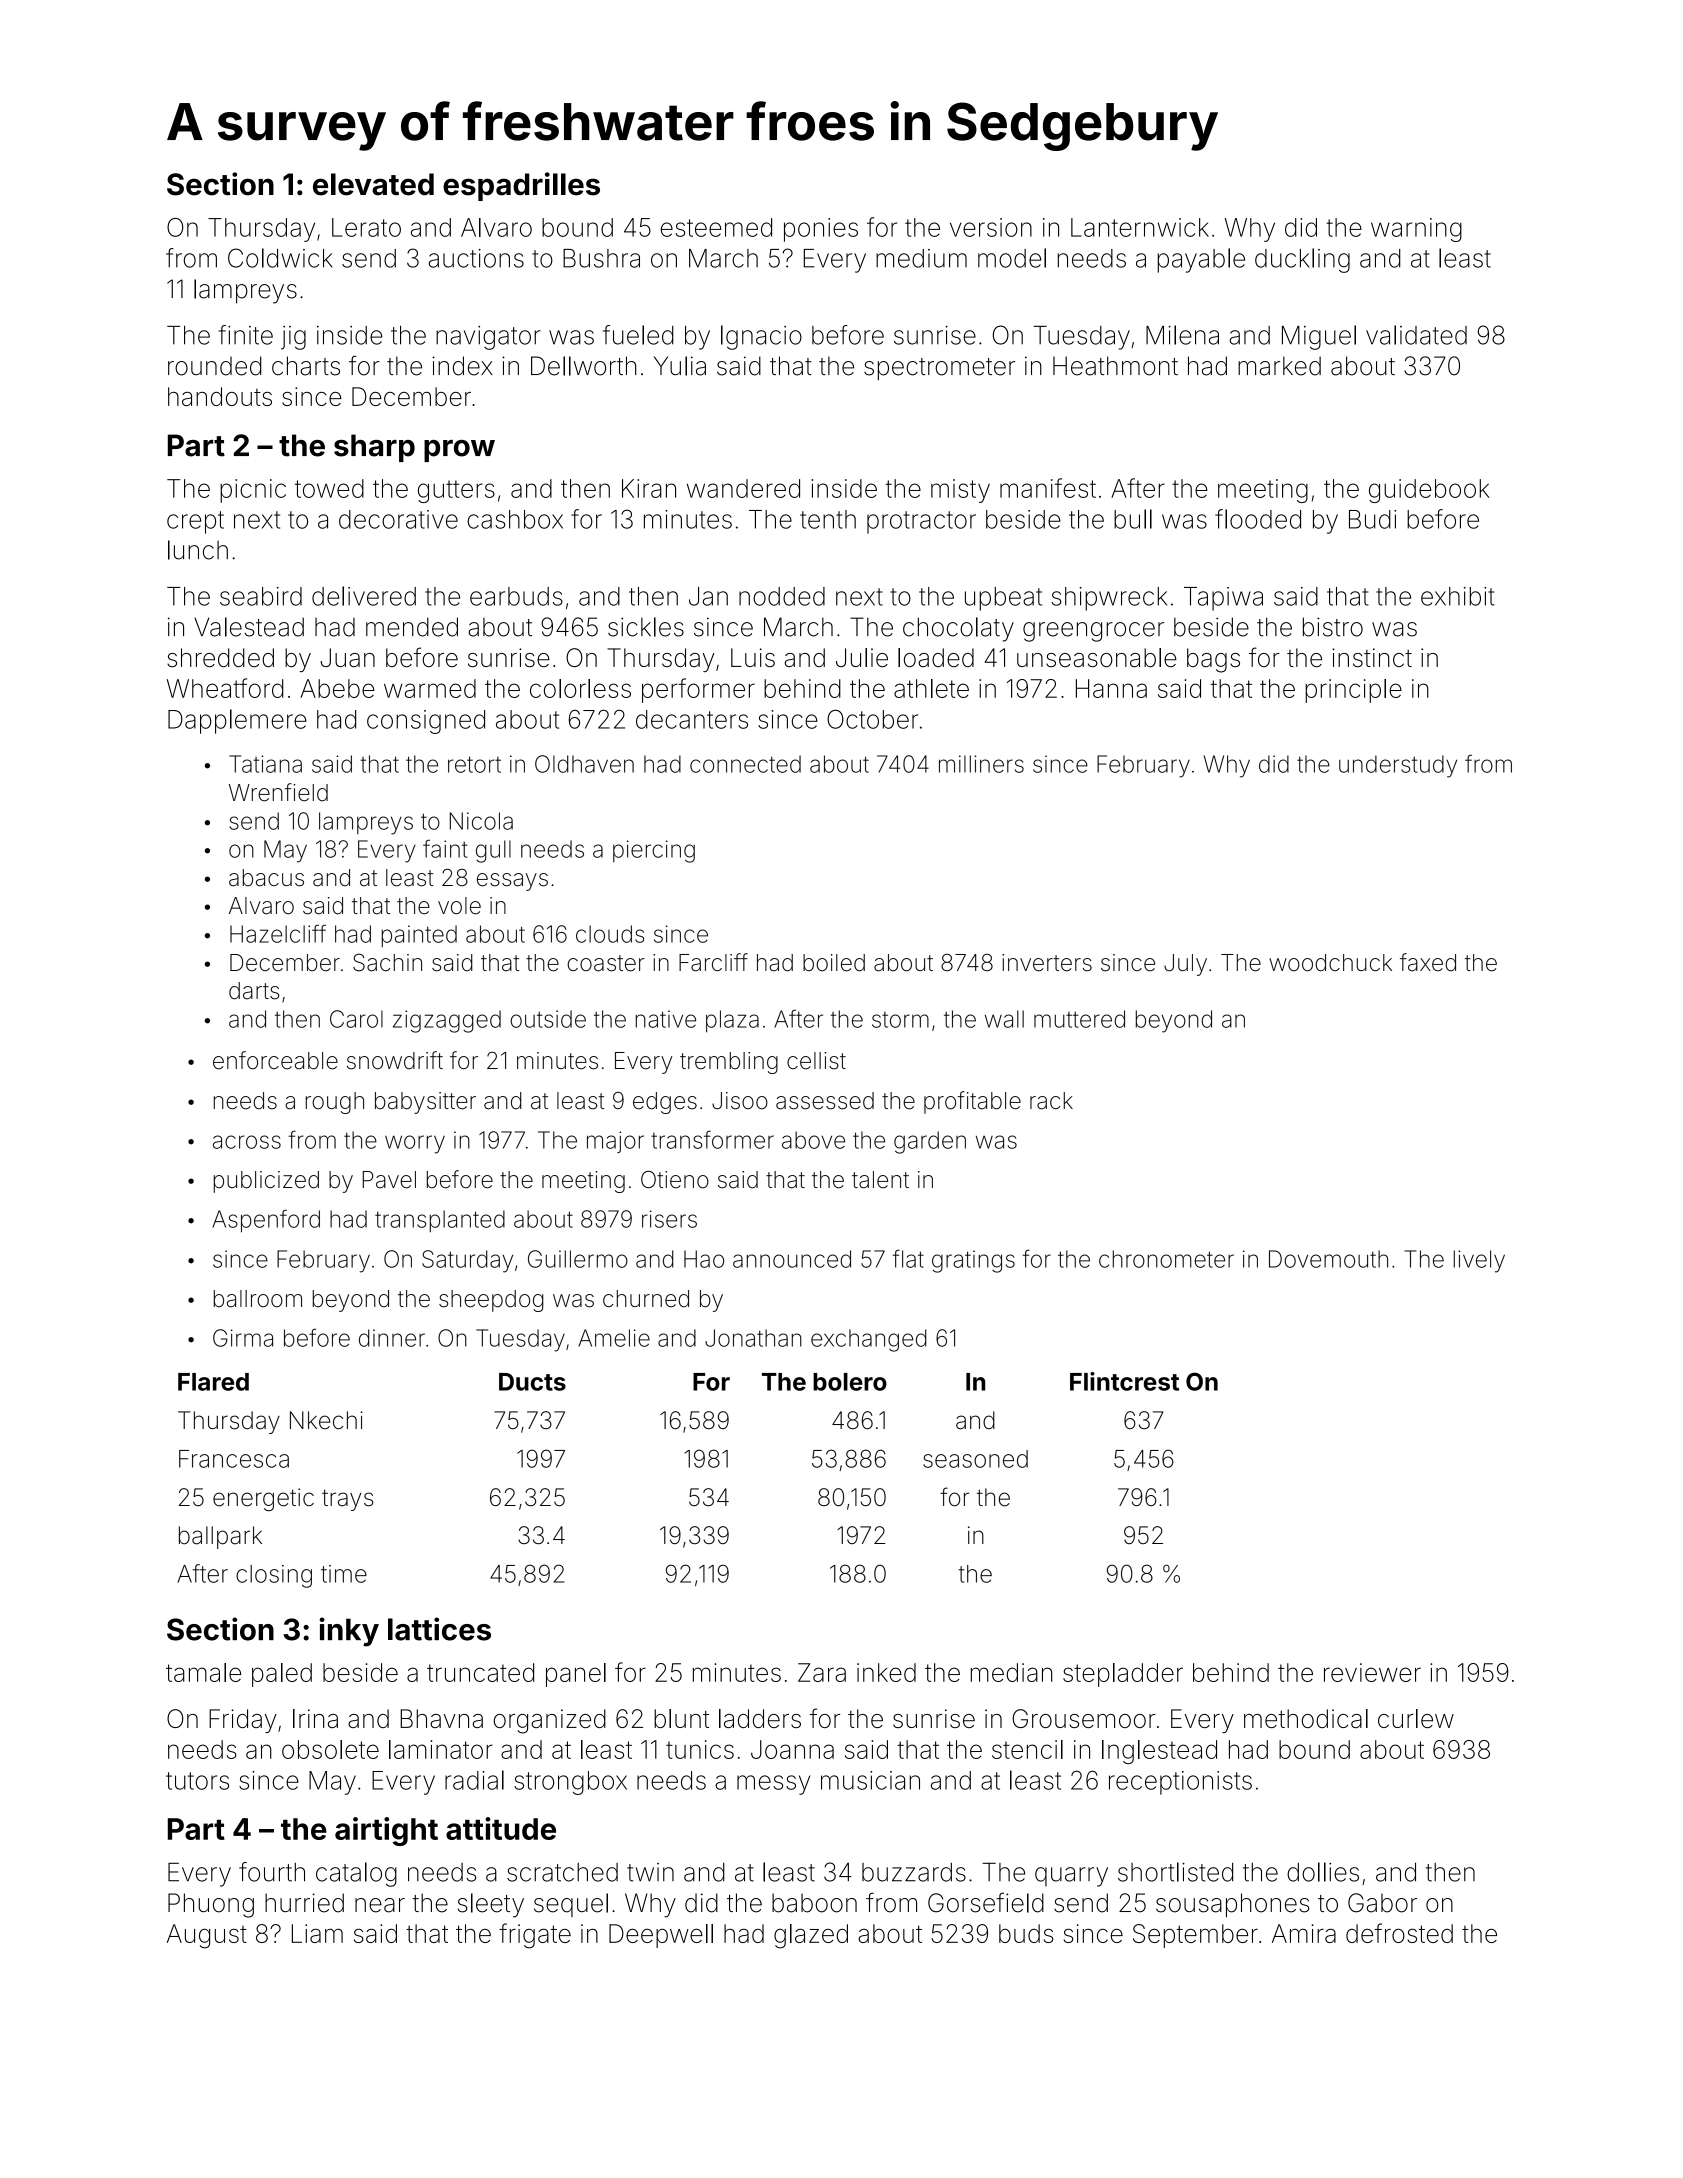 The height and width of the screenshot is (2178, 1683). What do you see at coordinates (304, 1903) in the screenshot?
I see `hurried` at bounding box center [304, 1903].
